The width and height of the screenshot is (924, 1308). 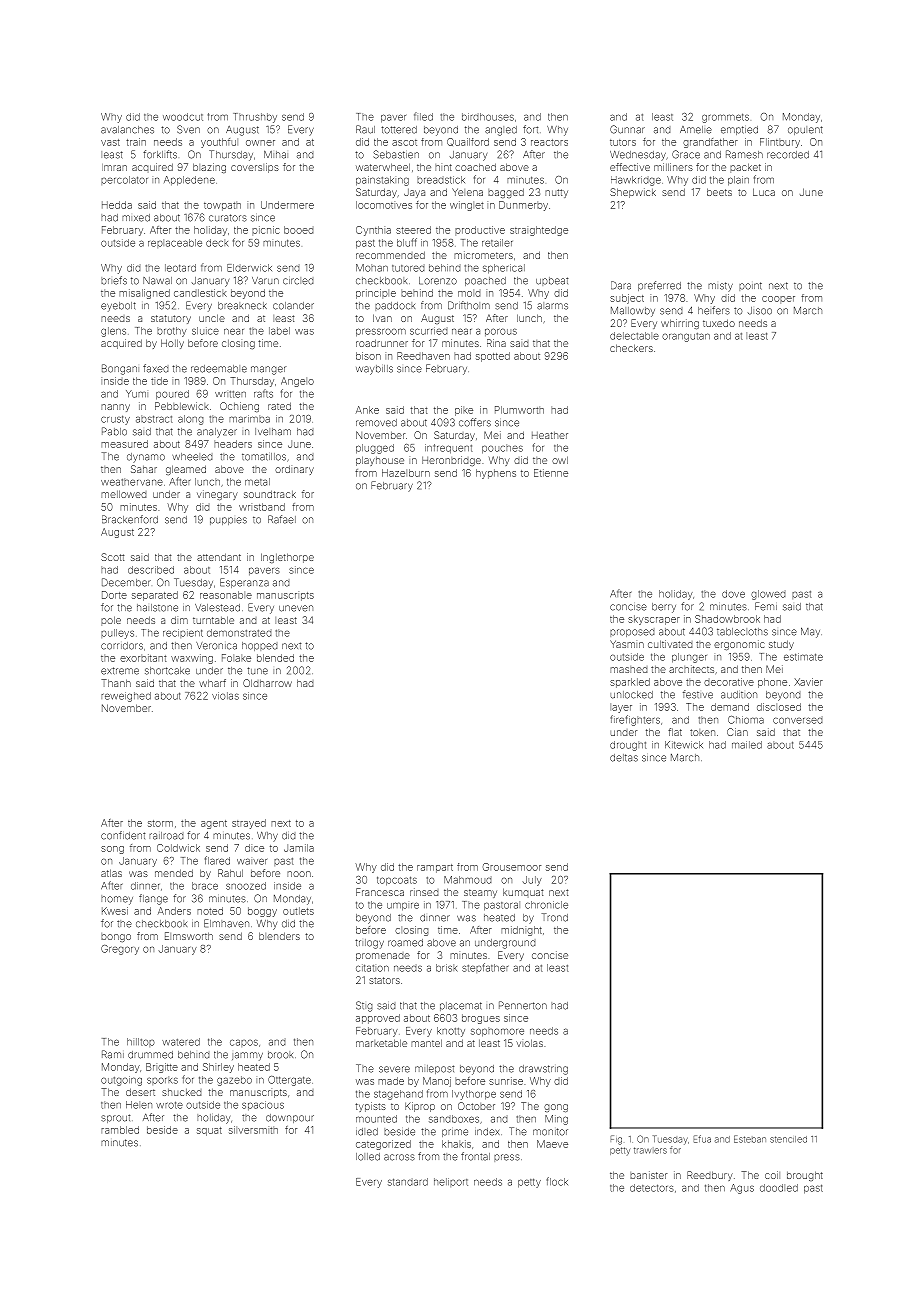 What do you see at coordinates (747, 745) in the screenshot?
I see `mailed` at bounding box center [747, 745].
